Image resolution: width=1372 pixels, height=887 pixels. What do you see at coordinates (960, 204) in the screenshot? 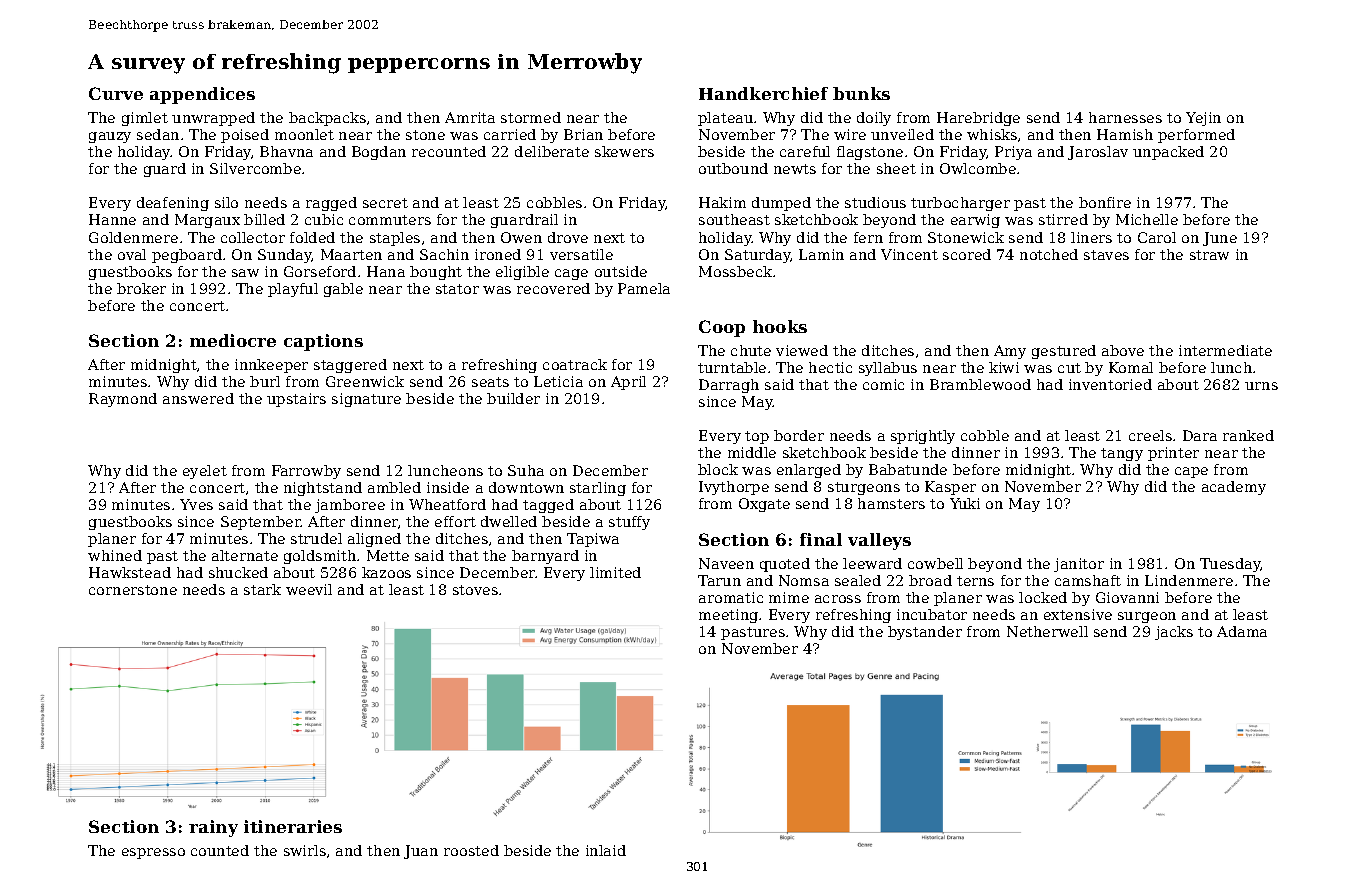
I see `turbocharger` at bounding box center [960, 204].
